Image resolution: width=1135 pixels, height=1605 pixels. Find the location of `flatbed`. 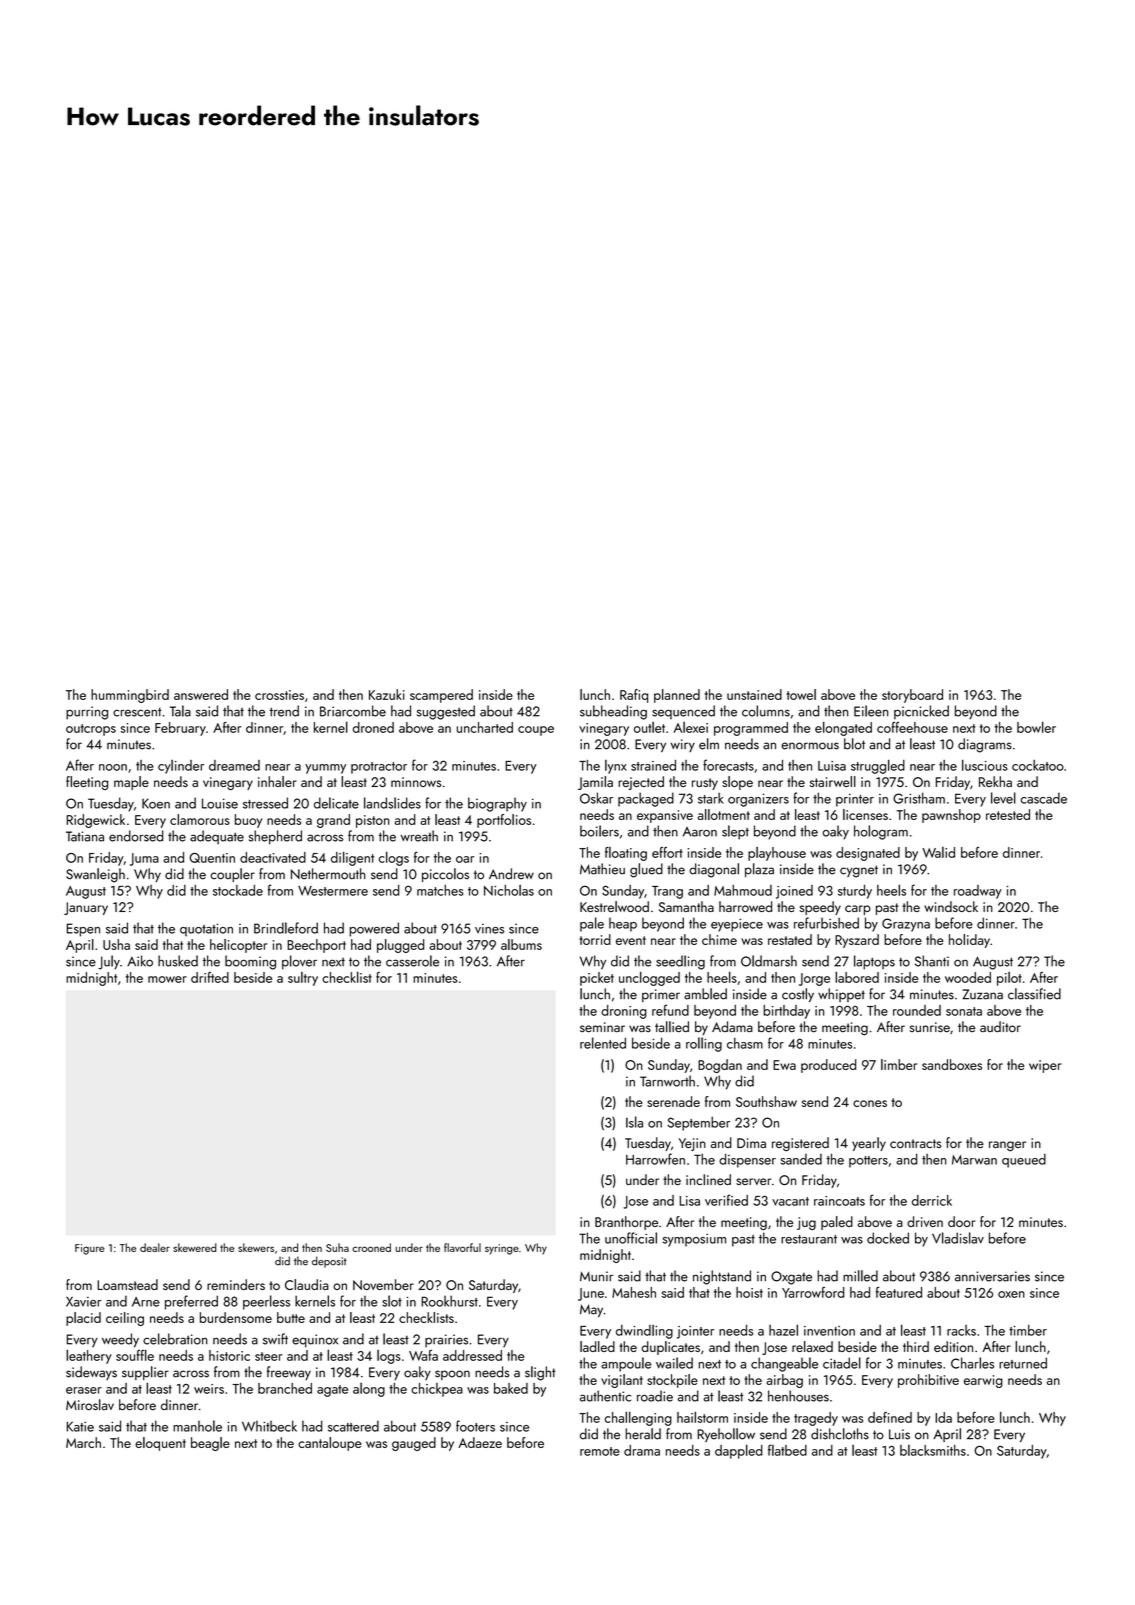

flatbed is located at coordinates (787, 1450).
